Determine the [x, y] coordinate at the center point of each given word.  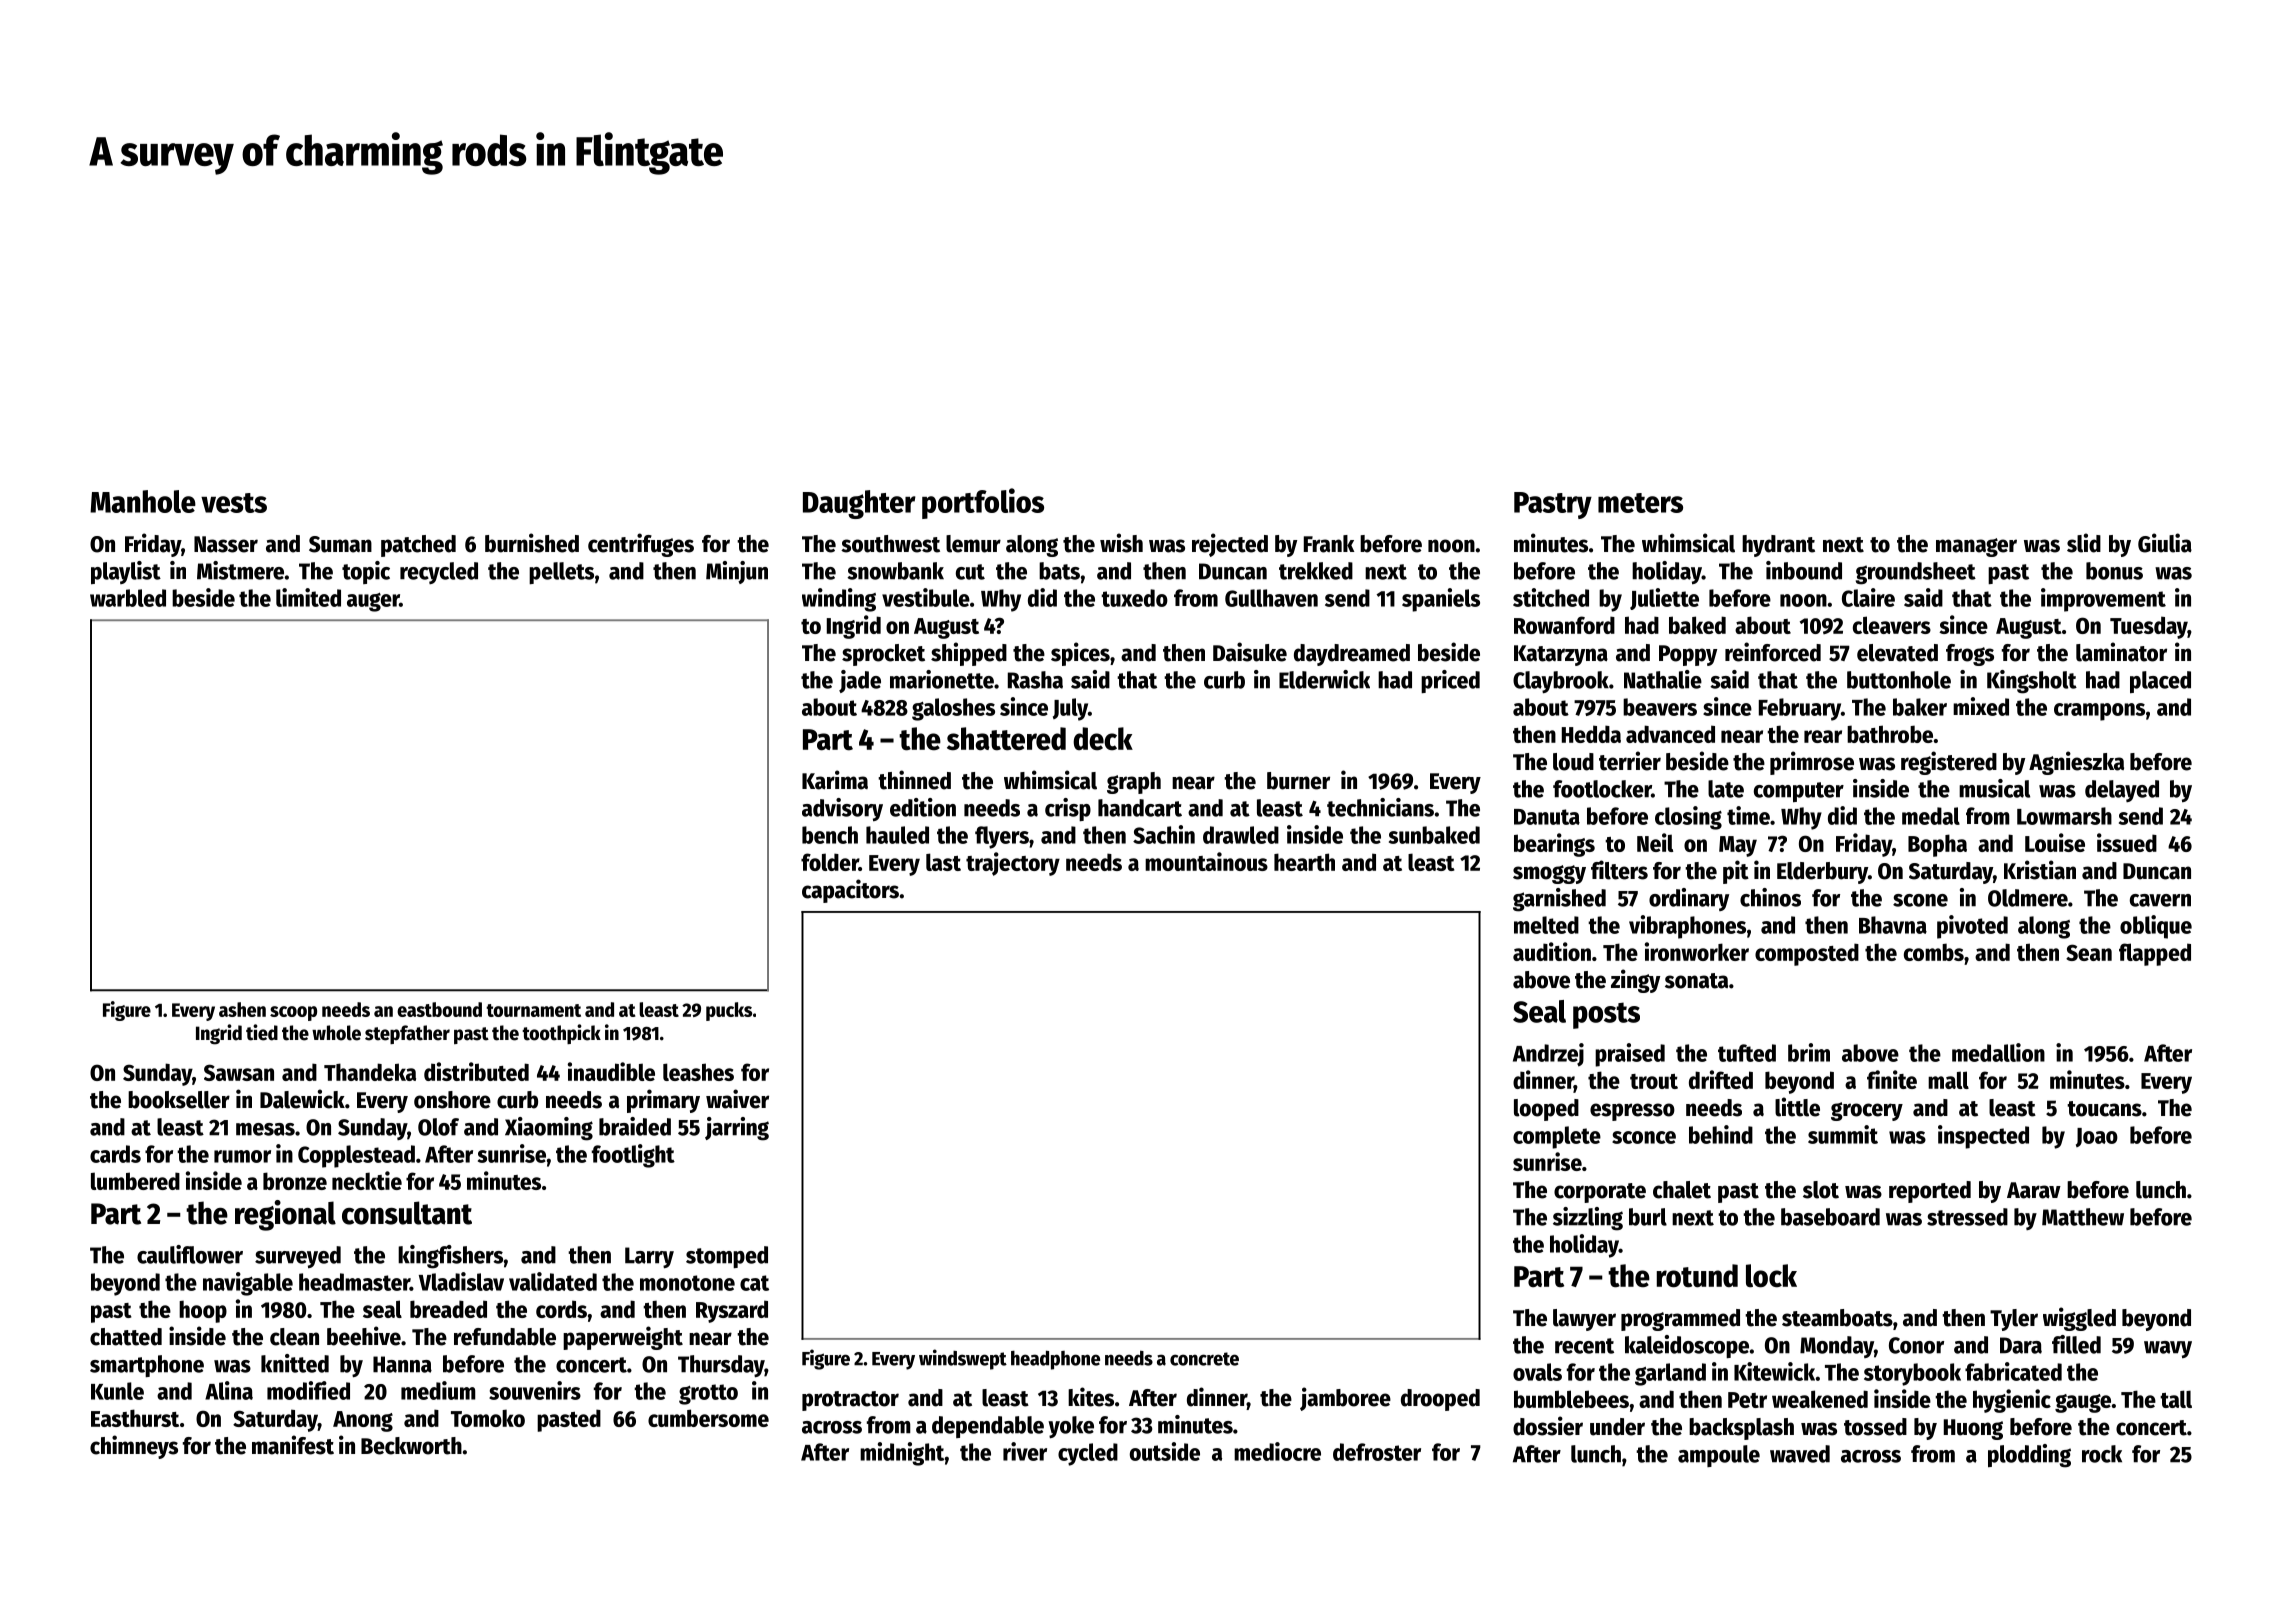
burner [1298, 781]
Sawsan [239, 1072]
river [1025, 1451]
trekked [1316, 571]
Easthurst [135, 1418]
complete [1557, 1137]
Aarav [2034, 1190]
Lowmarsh [2064, 816]
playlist [126, 572]
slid [2084, 543]
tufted [1747, 1053]
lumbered [135, 1181]
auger [373, 602]
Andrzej [1548, 1055]
